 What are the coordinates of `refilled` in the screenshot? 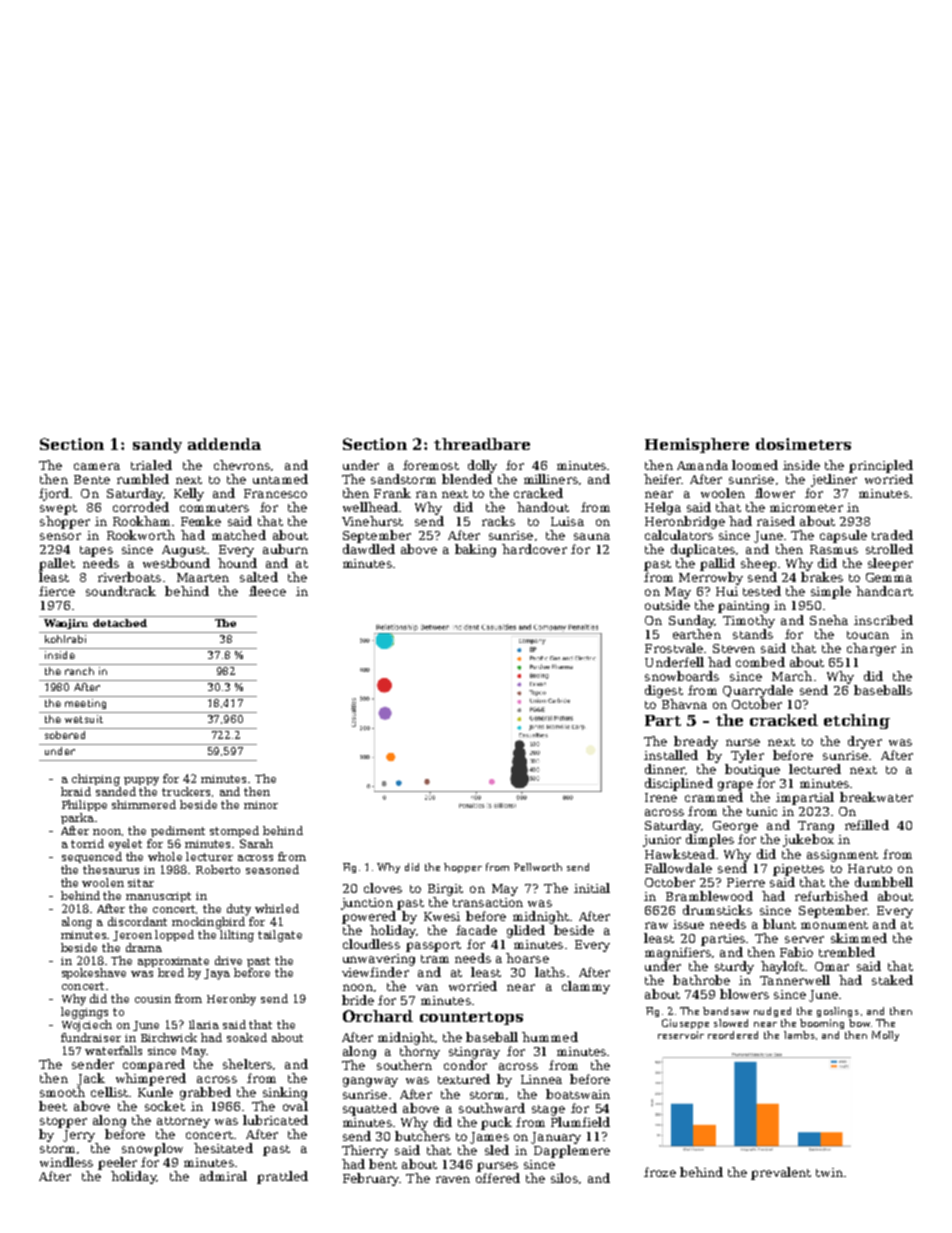 It's located at (867, 825).
